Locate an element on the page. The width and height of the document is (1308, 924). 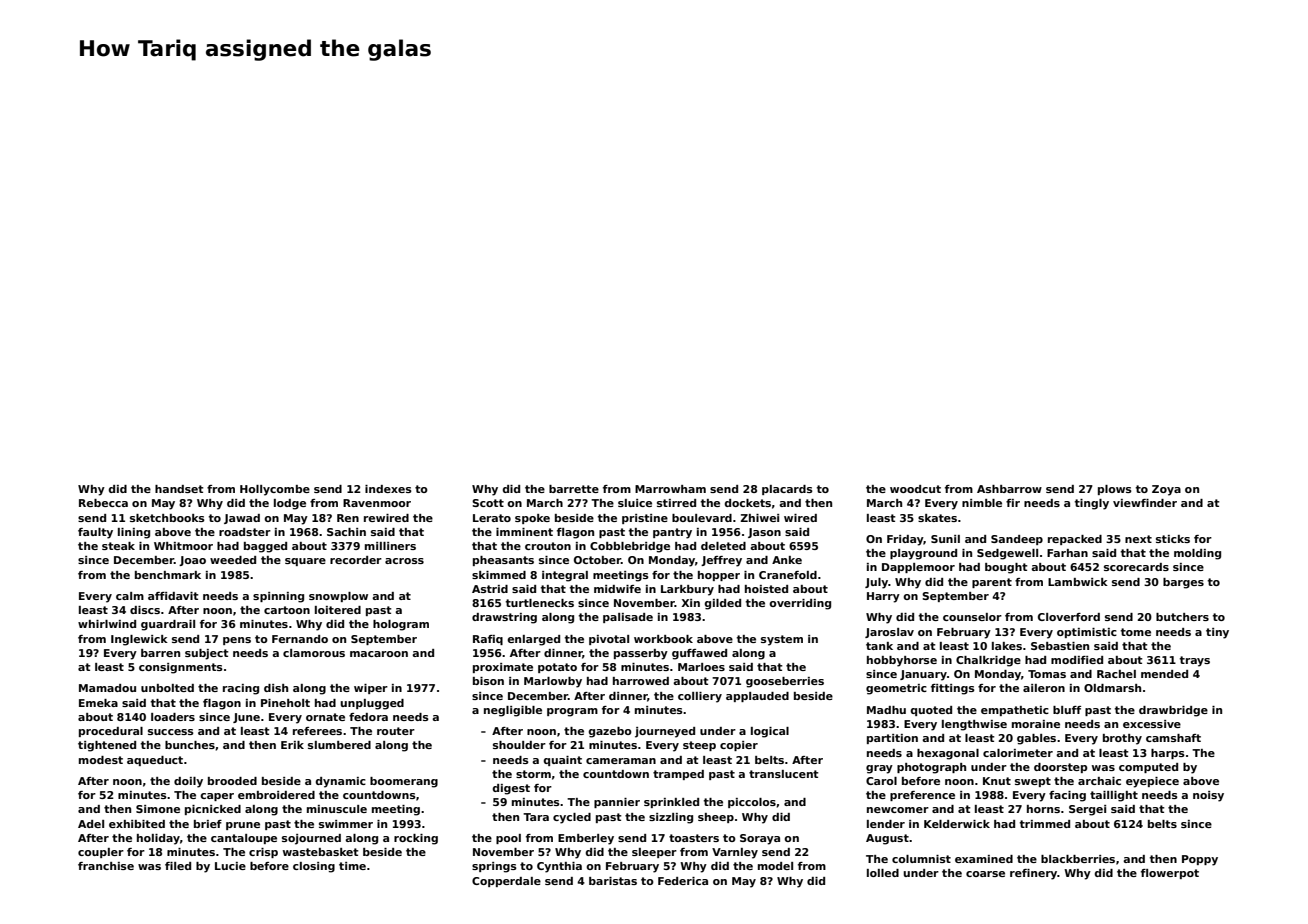
loaders is located at coordinates (173, 717).
